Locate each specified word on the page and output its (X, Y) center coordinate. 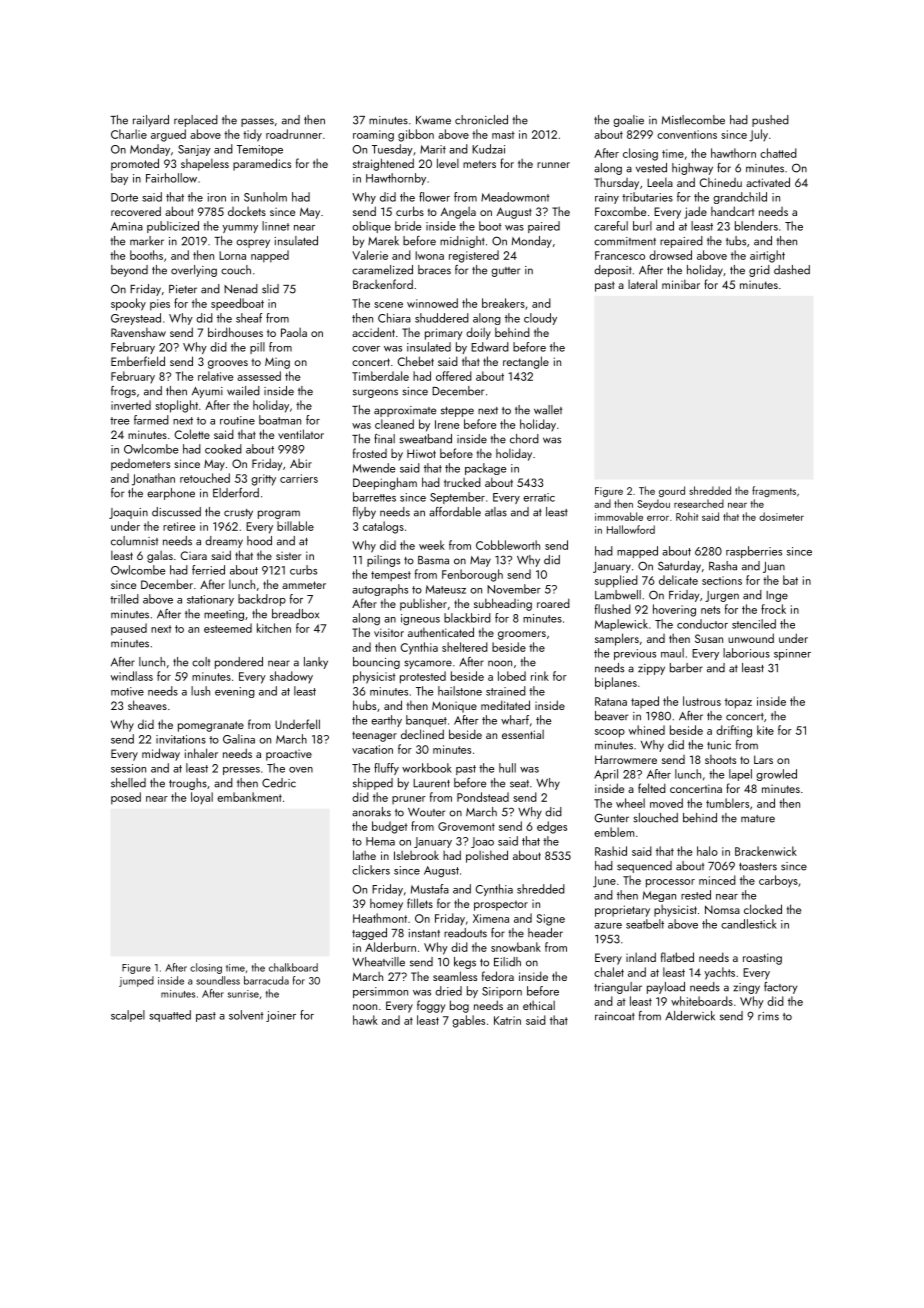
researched (699, 503)
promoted (135, 164)
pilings (383, 561)
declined (422, 734)
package (485, 469)
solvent (246, 1015)
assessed (259, 376)
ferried (208, 570)
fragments (774, 491)
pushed (770, 121)
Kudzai (488, 149)
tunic (719, 745)
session (128, 768)
